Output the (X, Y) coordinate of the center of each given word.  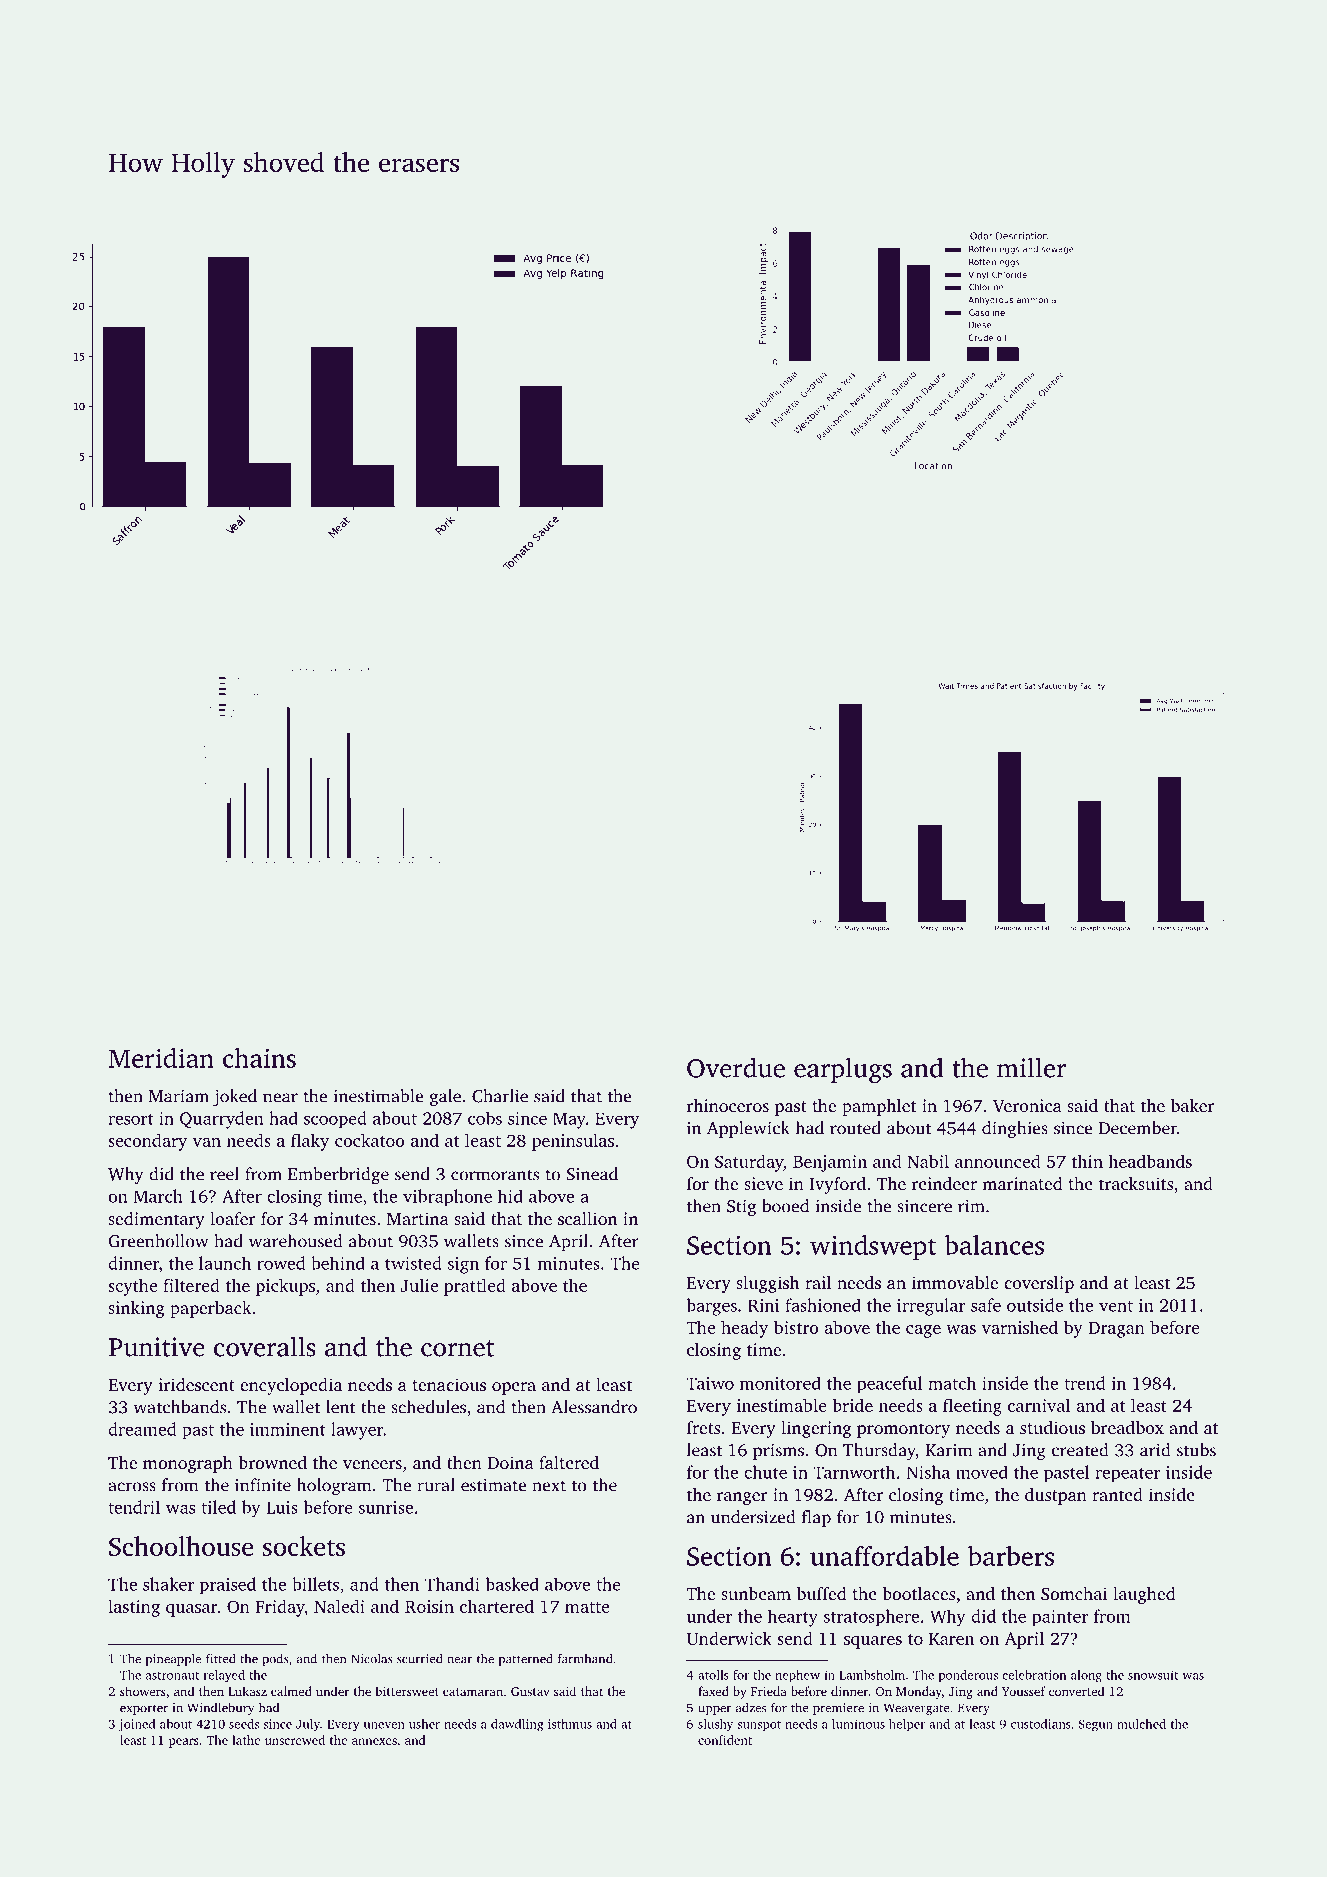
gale (445, 1098)
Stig (742, 1208)
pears (184, 1743)
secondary (147, 1142)
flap (816, 1518)
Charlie (500, 1096)
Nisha (928, 1472)
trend (1084, 1383)
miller (1031, 1067)
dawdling (517, 1725)
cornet (457, 1348)
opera (514, 1388)
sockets (304, 1546)
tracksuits (1136, 1183)
